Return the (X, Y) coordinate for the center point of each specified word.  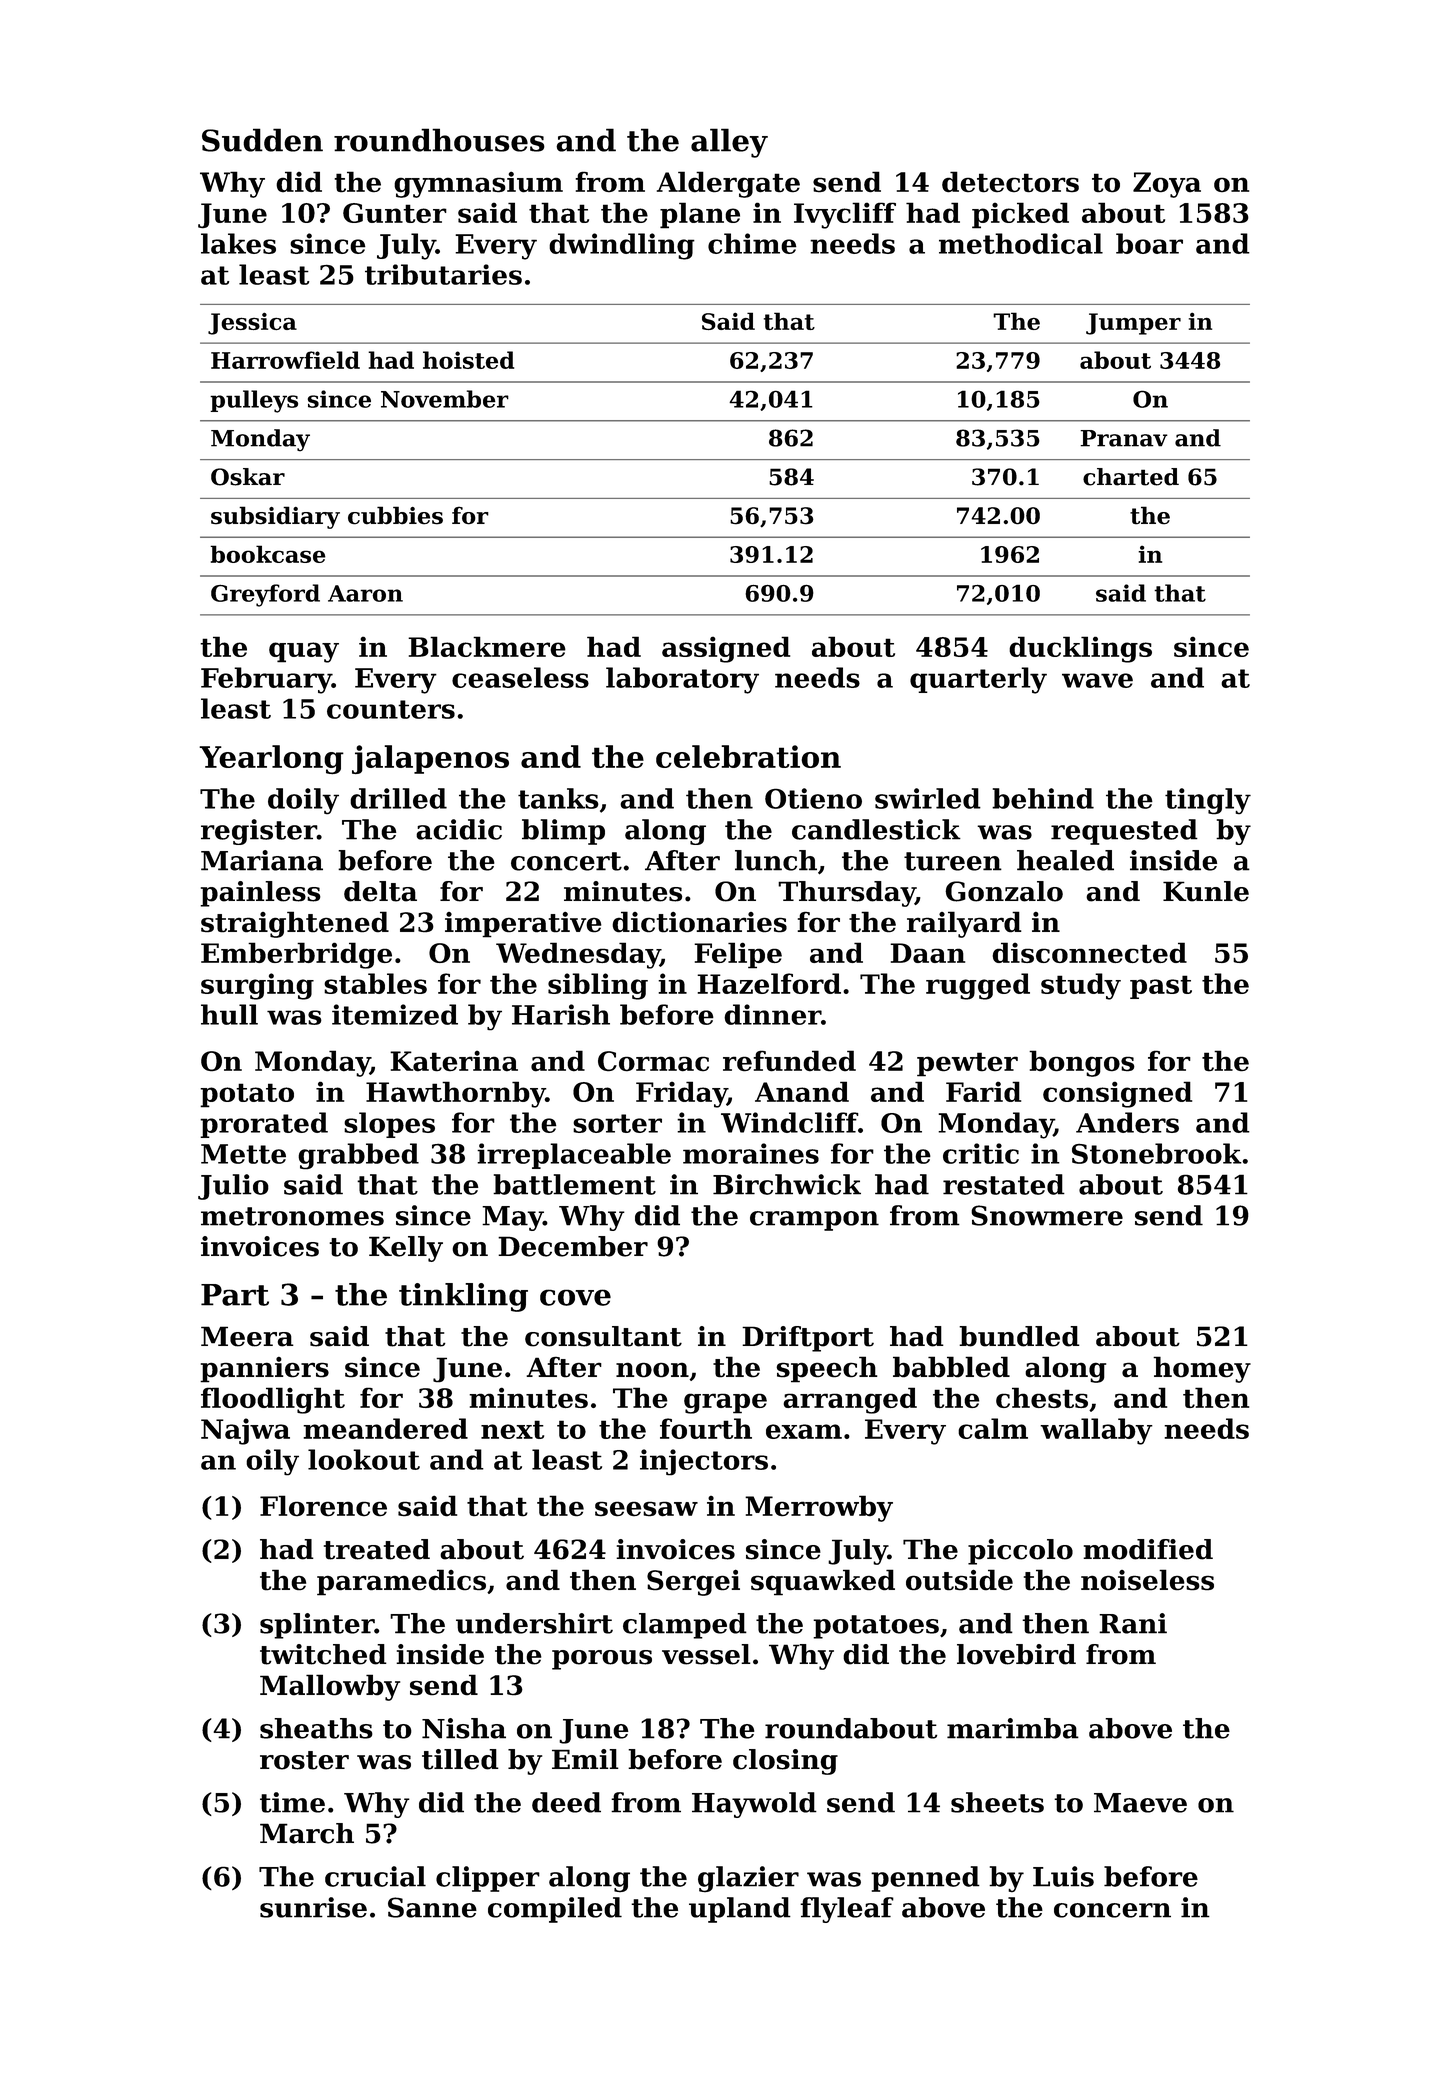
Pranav (1124, 438)
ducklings (1080, 649)
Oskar (248, 477)
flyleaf (847, 1910)
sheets (997, 1802)
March (307, 1833)
